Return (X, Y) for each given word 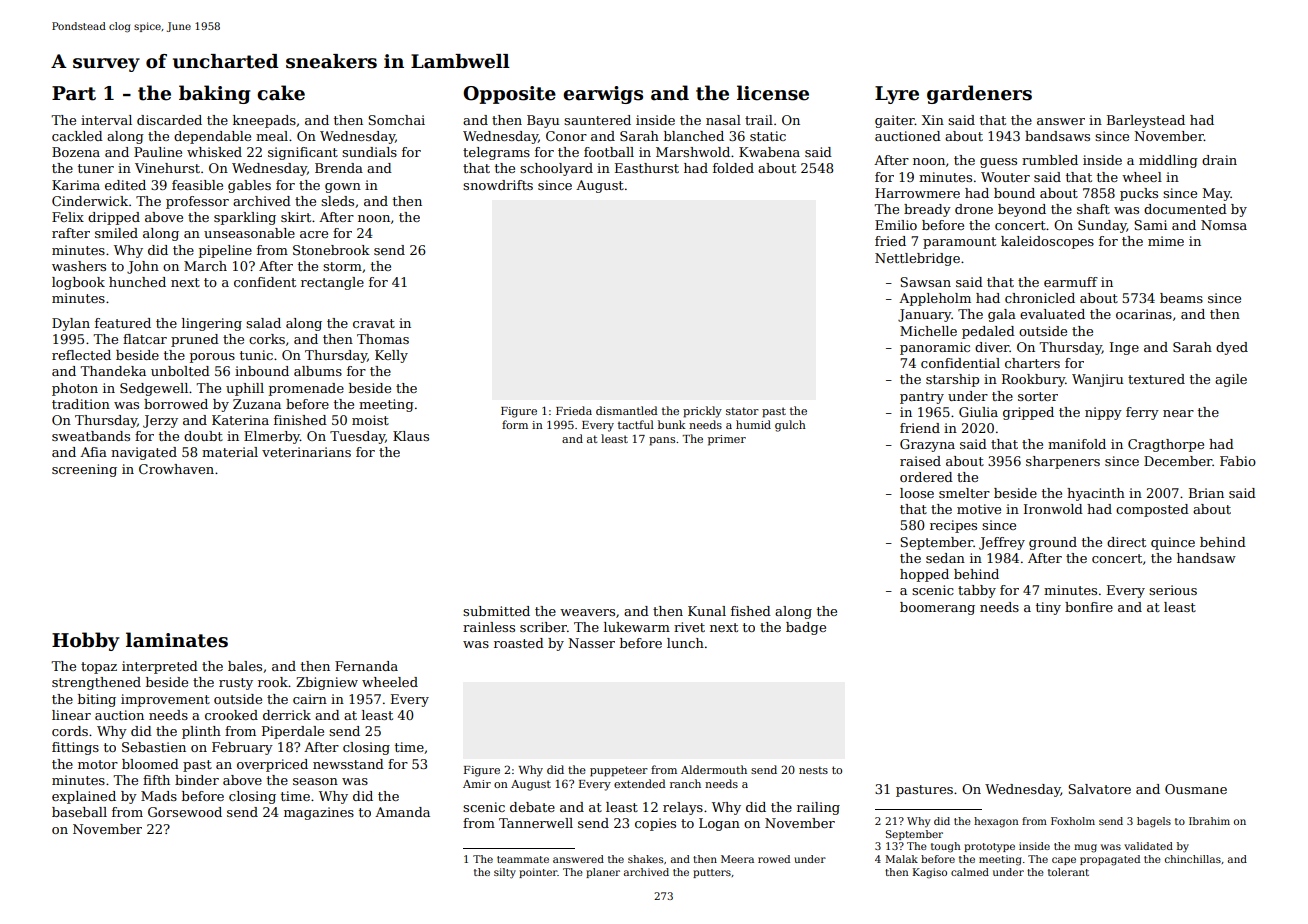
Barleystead (1146, 121)
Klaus (411, 436)
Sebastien (154, 747)
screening (84, 470)
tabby (977, 591)
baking (215, 94)
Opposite (509, 95)
